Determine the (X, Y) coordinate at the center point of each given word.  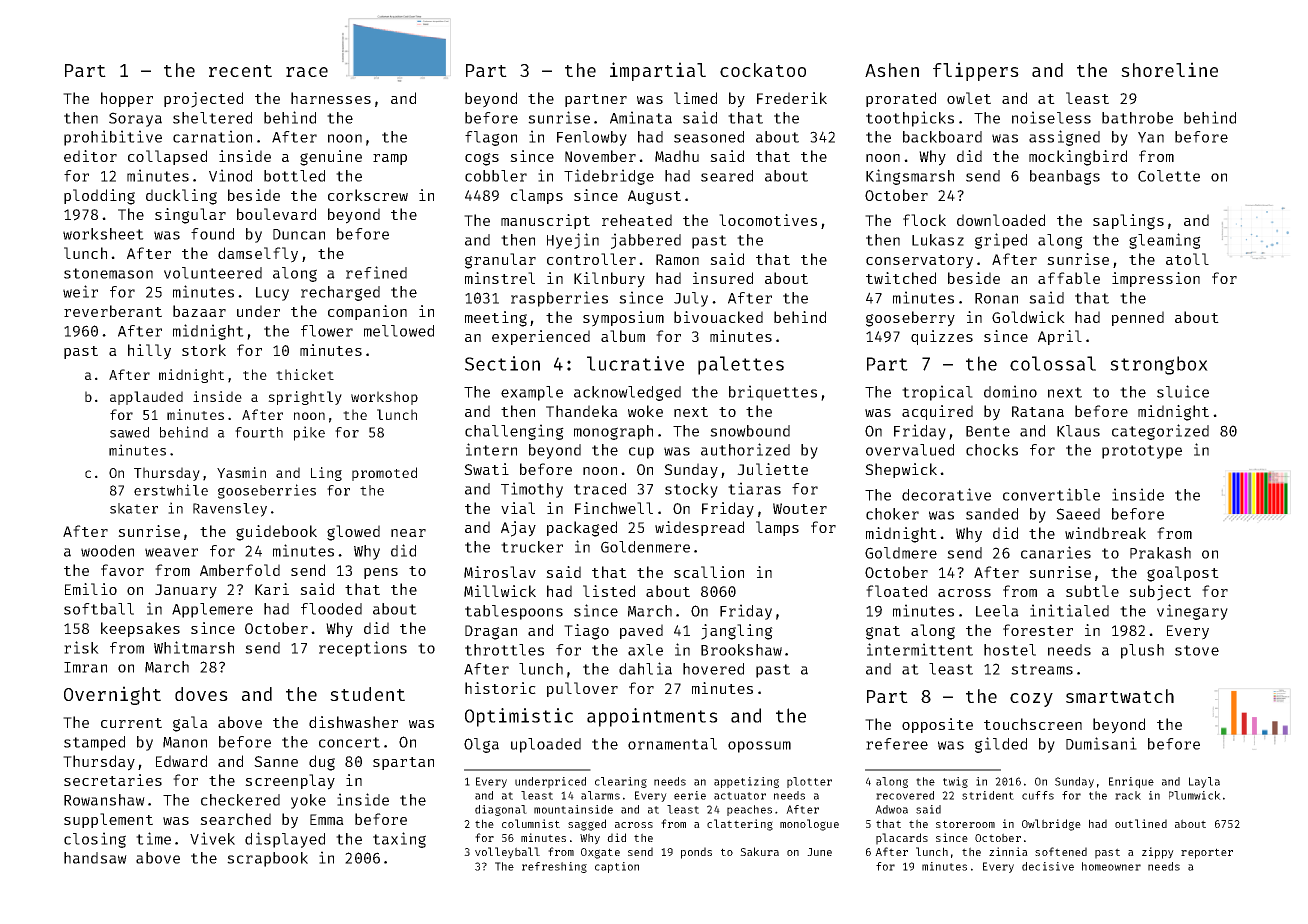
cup (641, 453)
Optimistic (519, 717)
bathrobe (1137, 118)
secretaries (113, 780)
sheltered (212, 118)
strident (988, 795)
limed (695, 98)
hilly (149, 352)
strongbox (1159, 365)
